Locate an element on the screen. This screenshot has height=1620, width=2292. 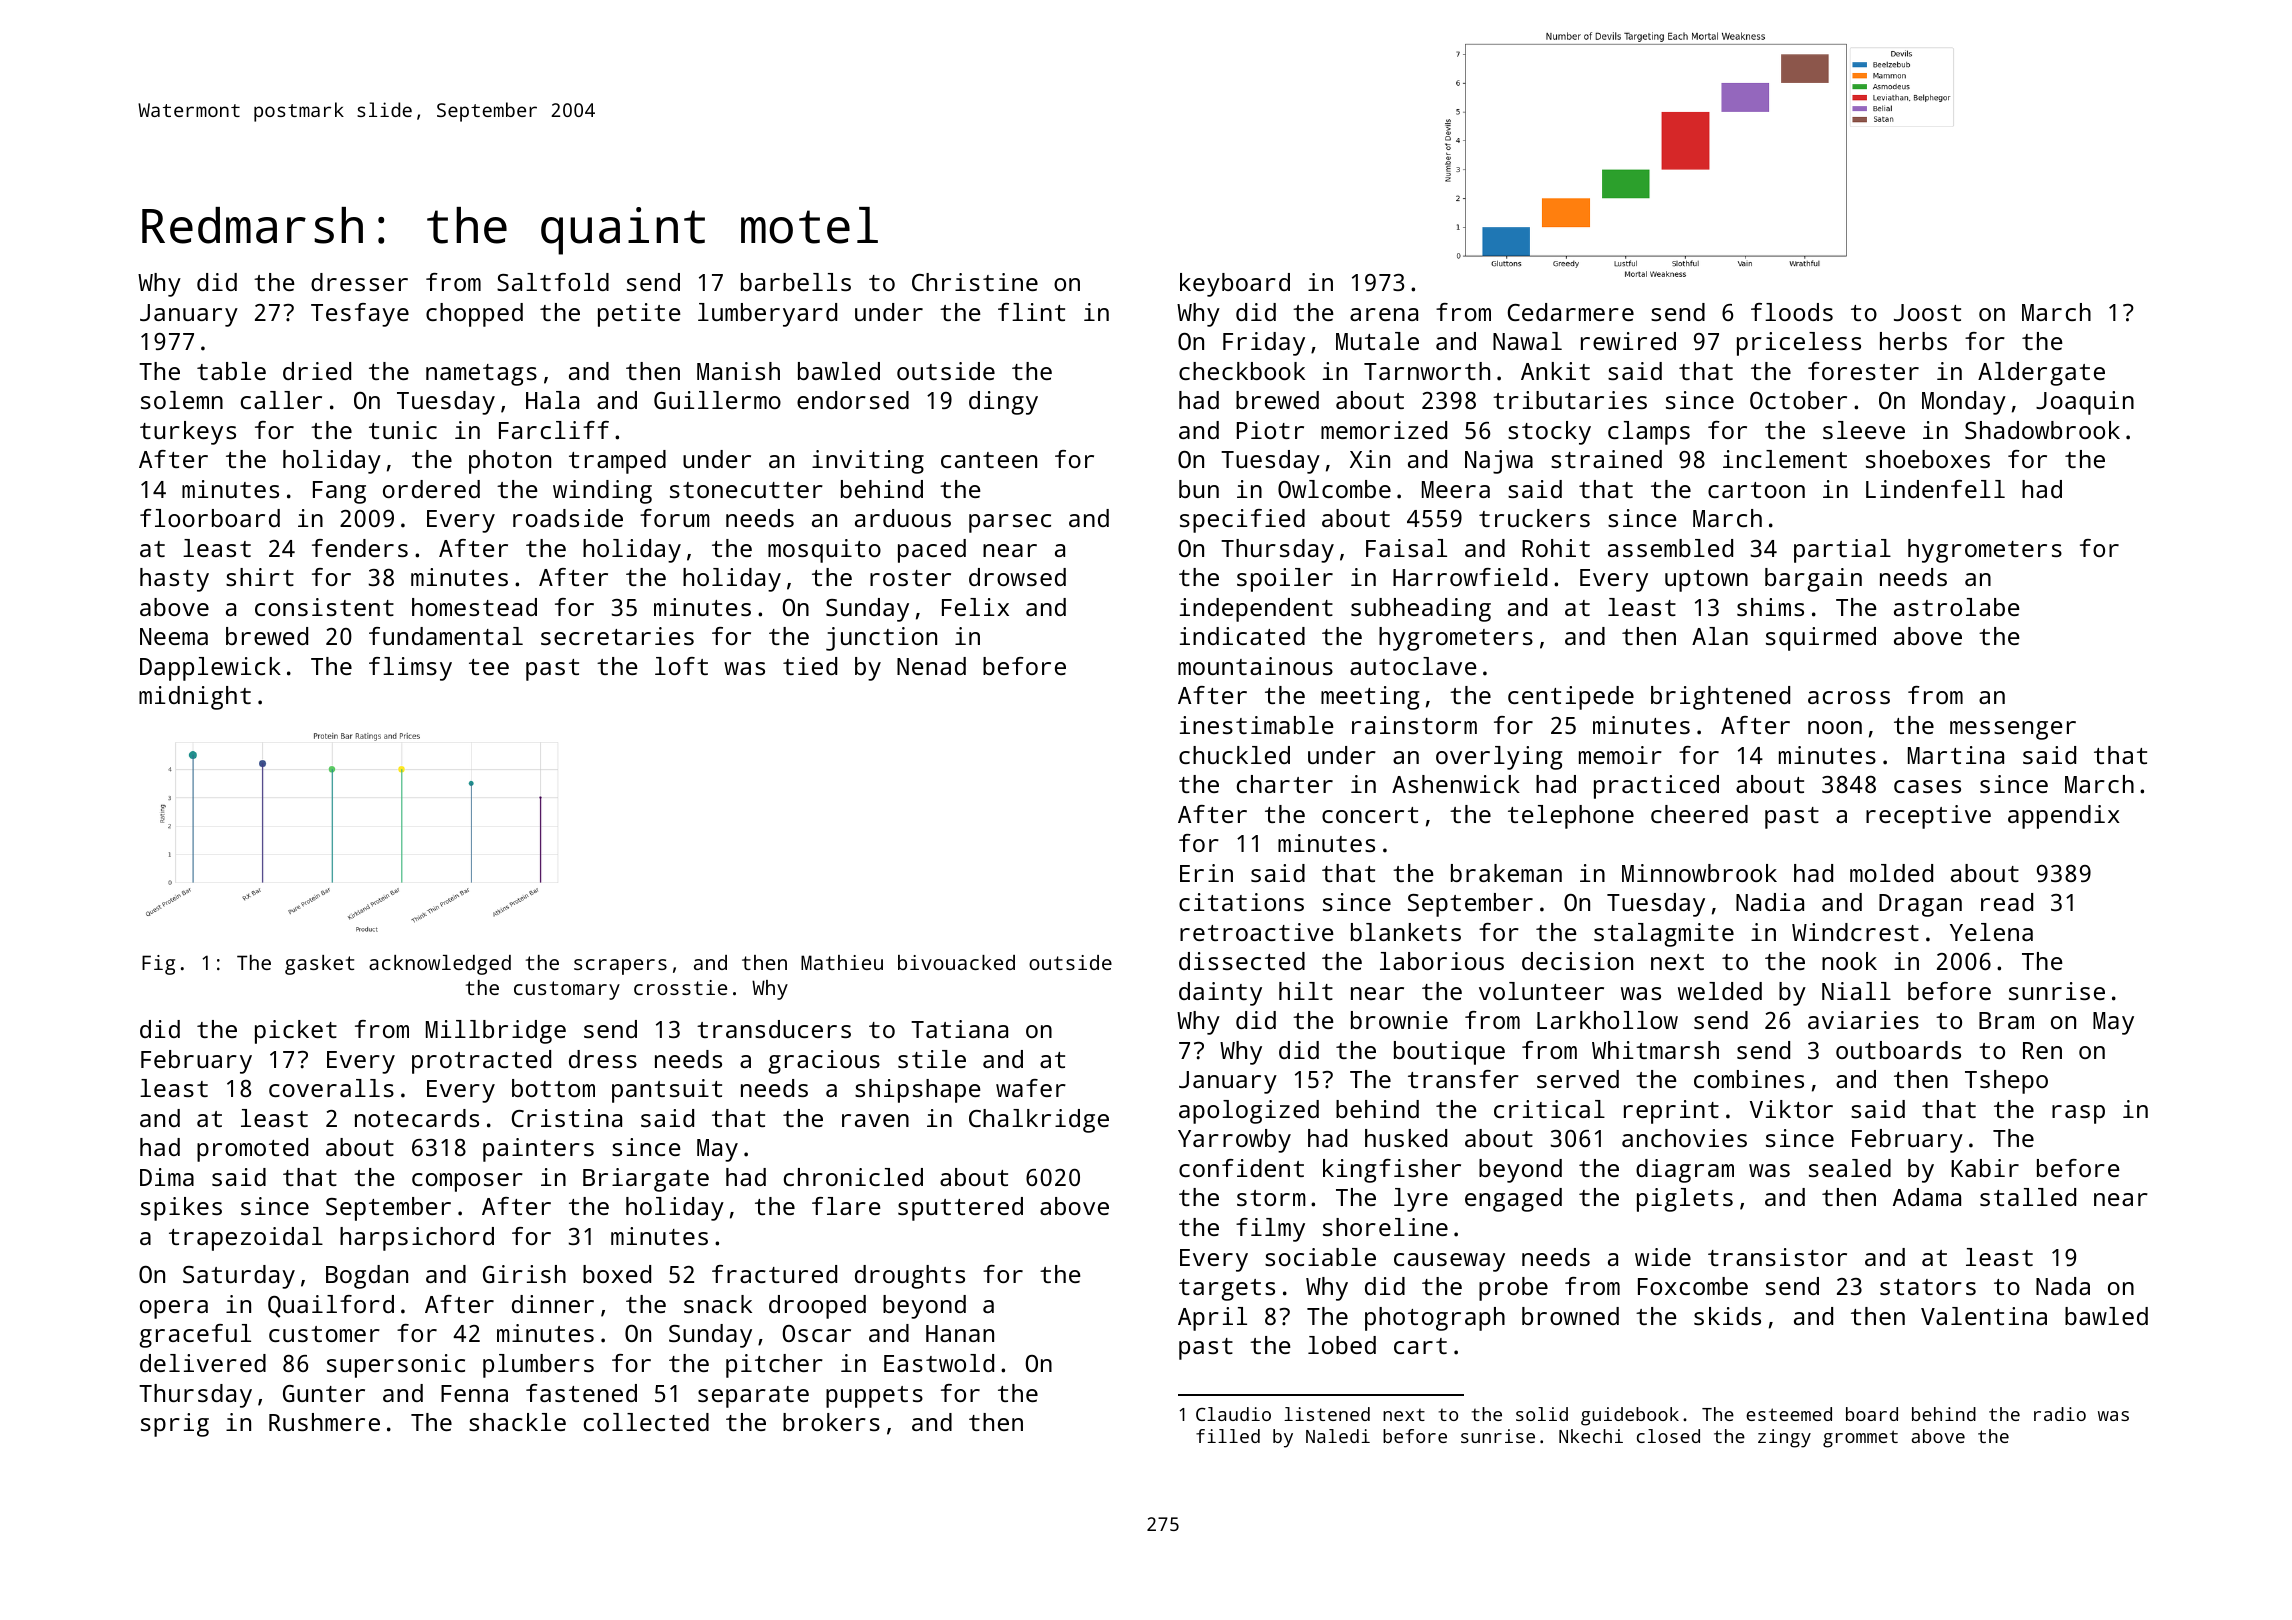
Rushmere is located at coordinates (324, 1422).
